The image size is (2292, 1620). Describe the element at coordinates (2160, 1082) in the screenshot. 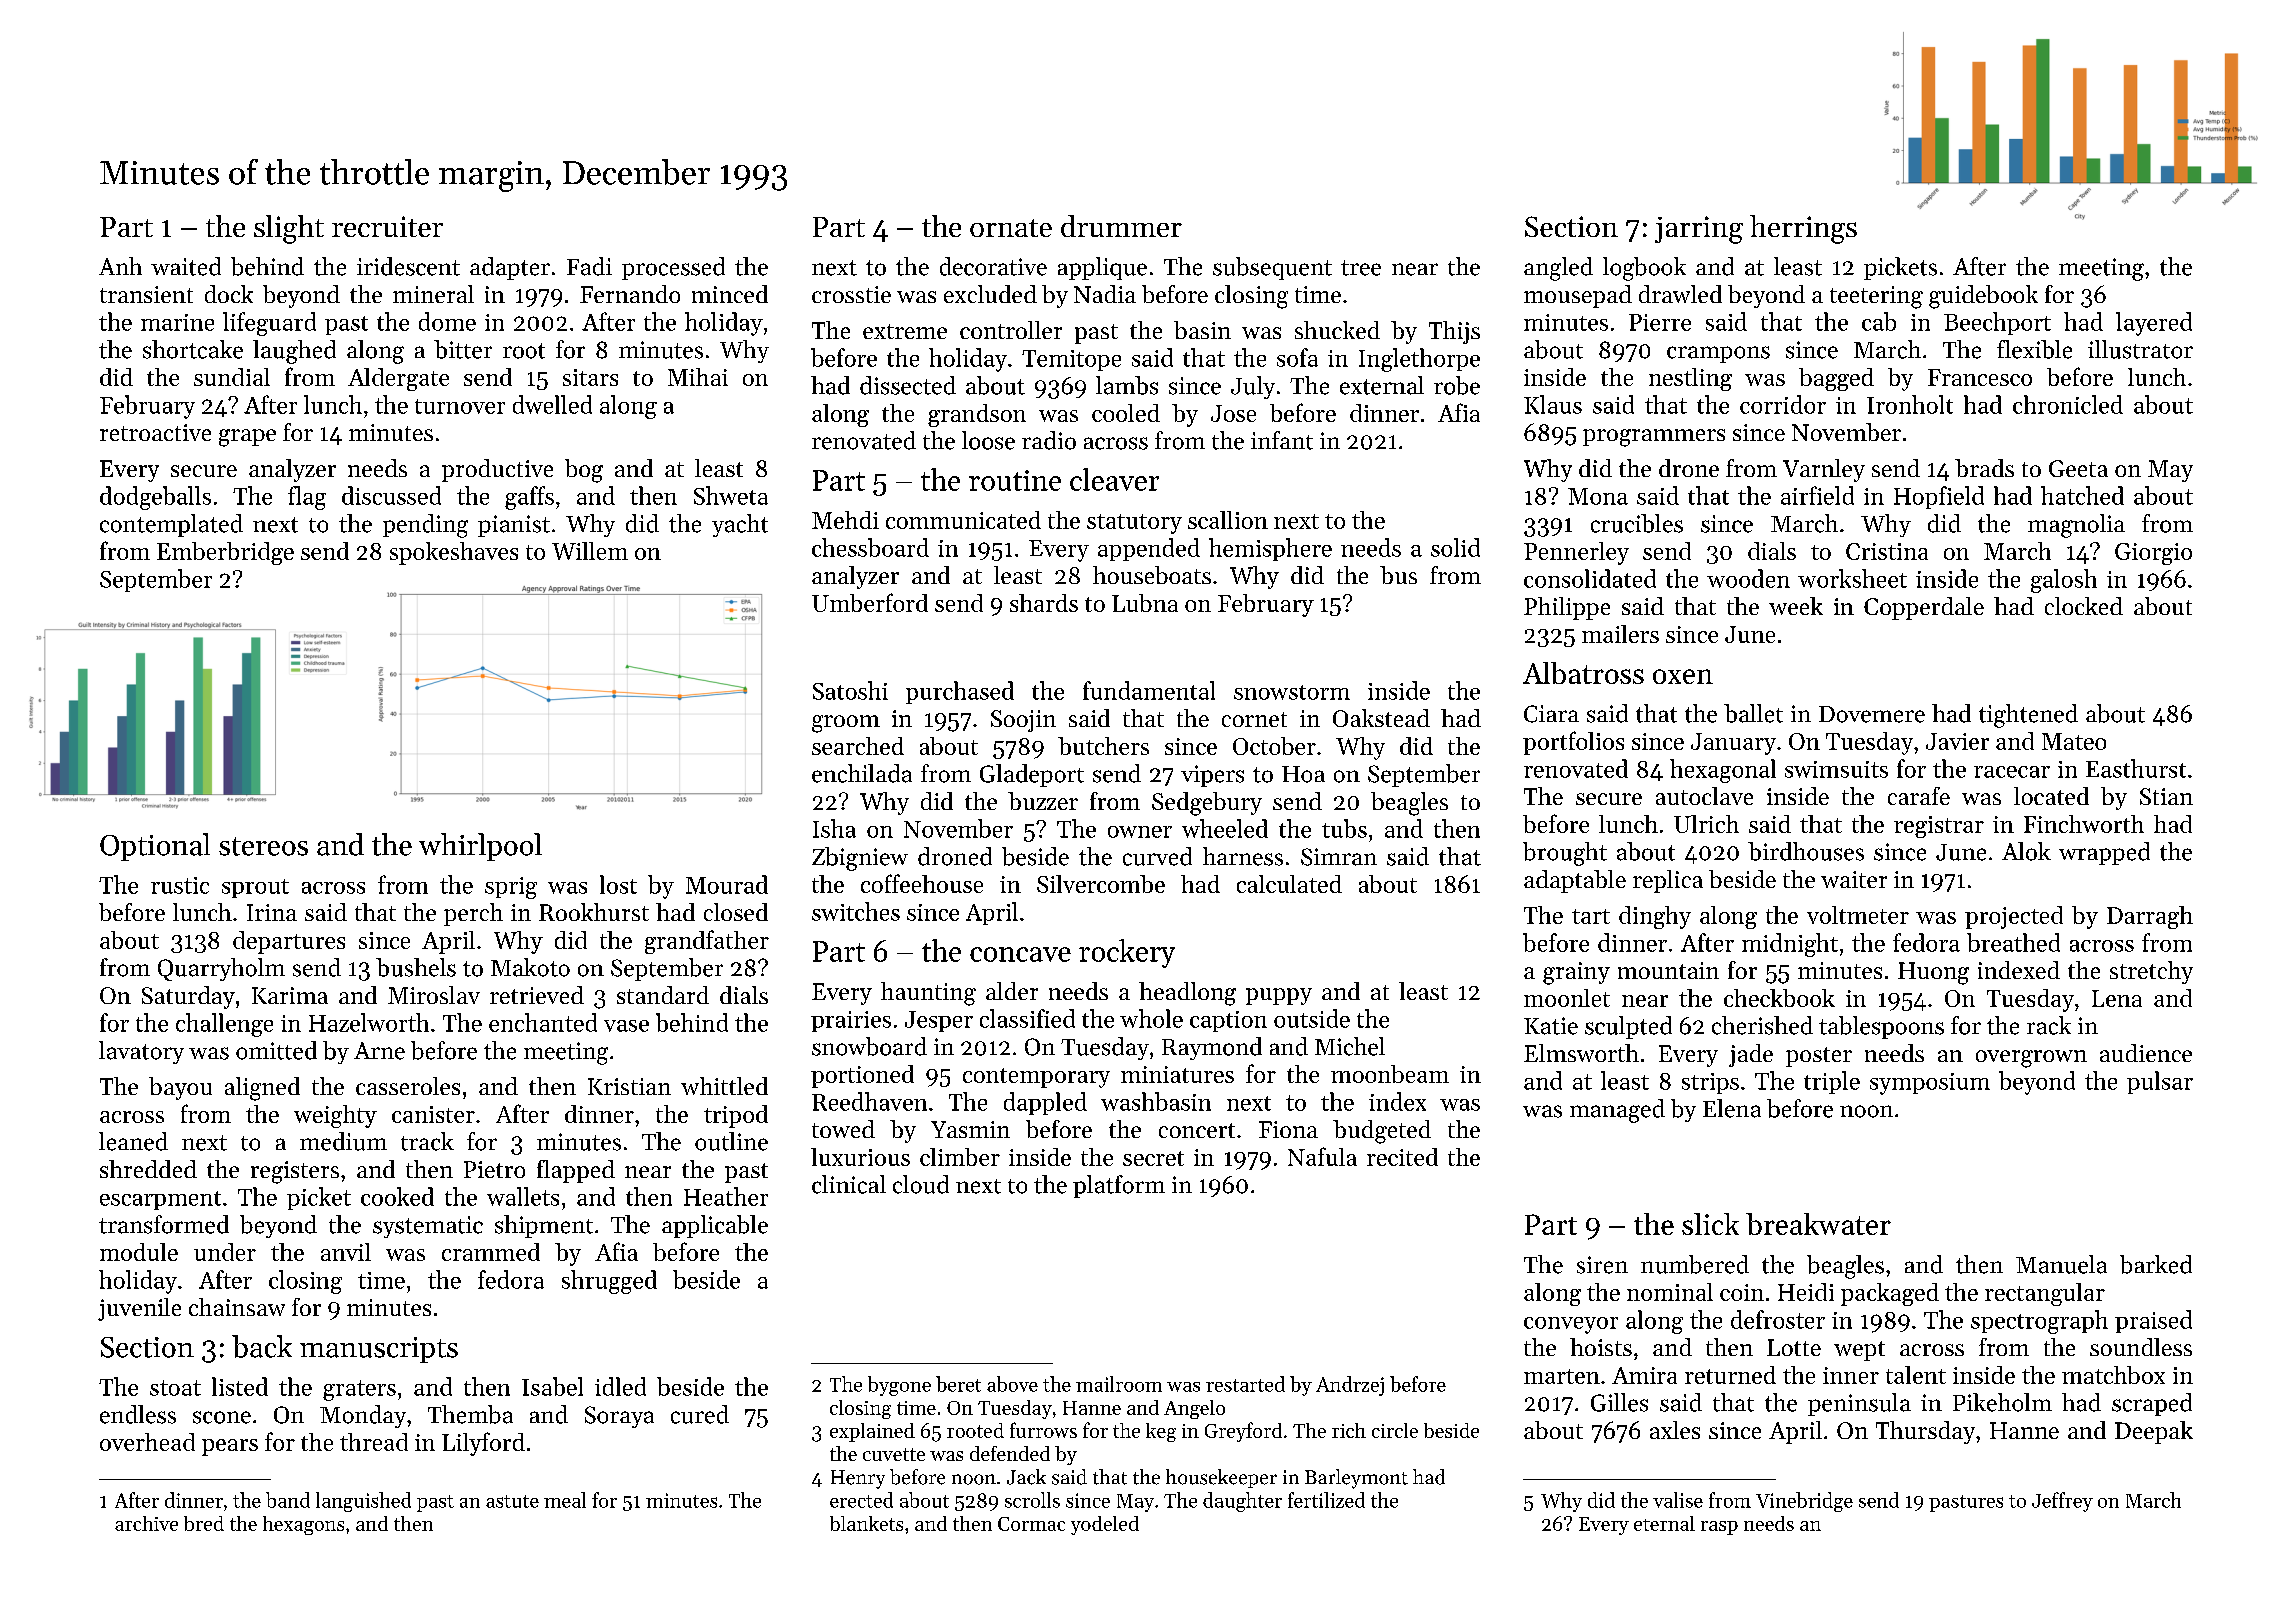

I see `pulsar` at that location.
